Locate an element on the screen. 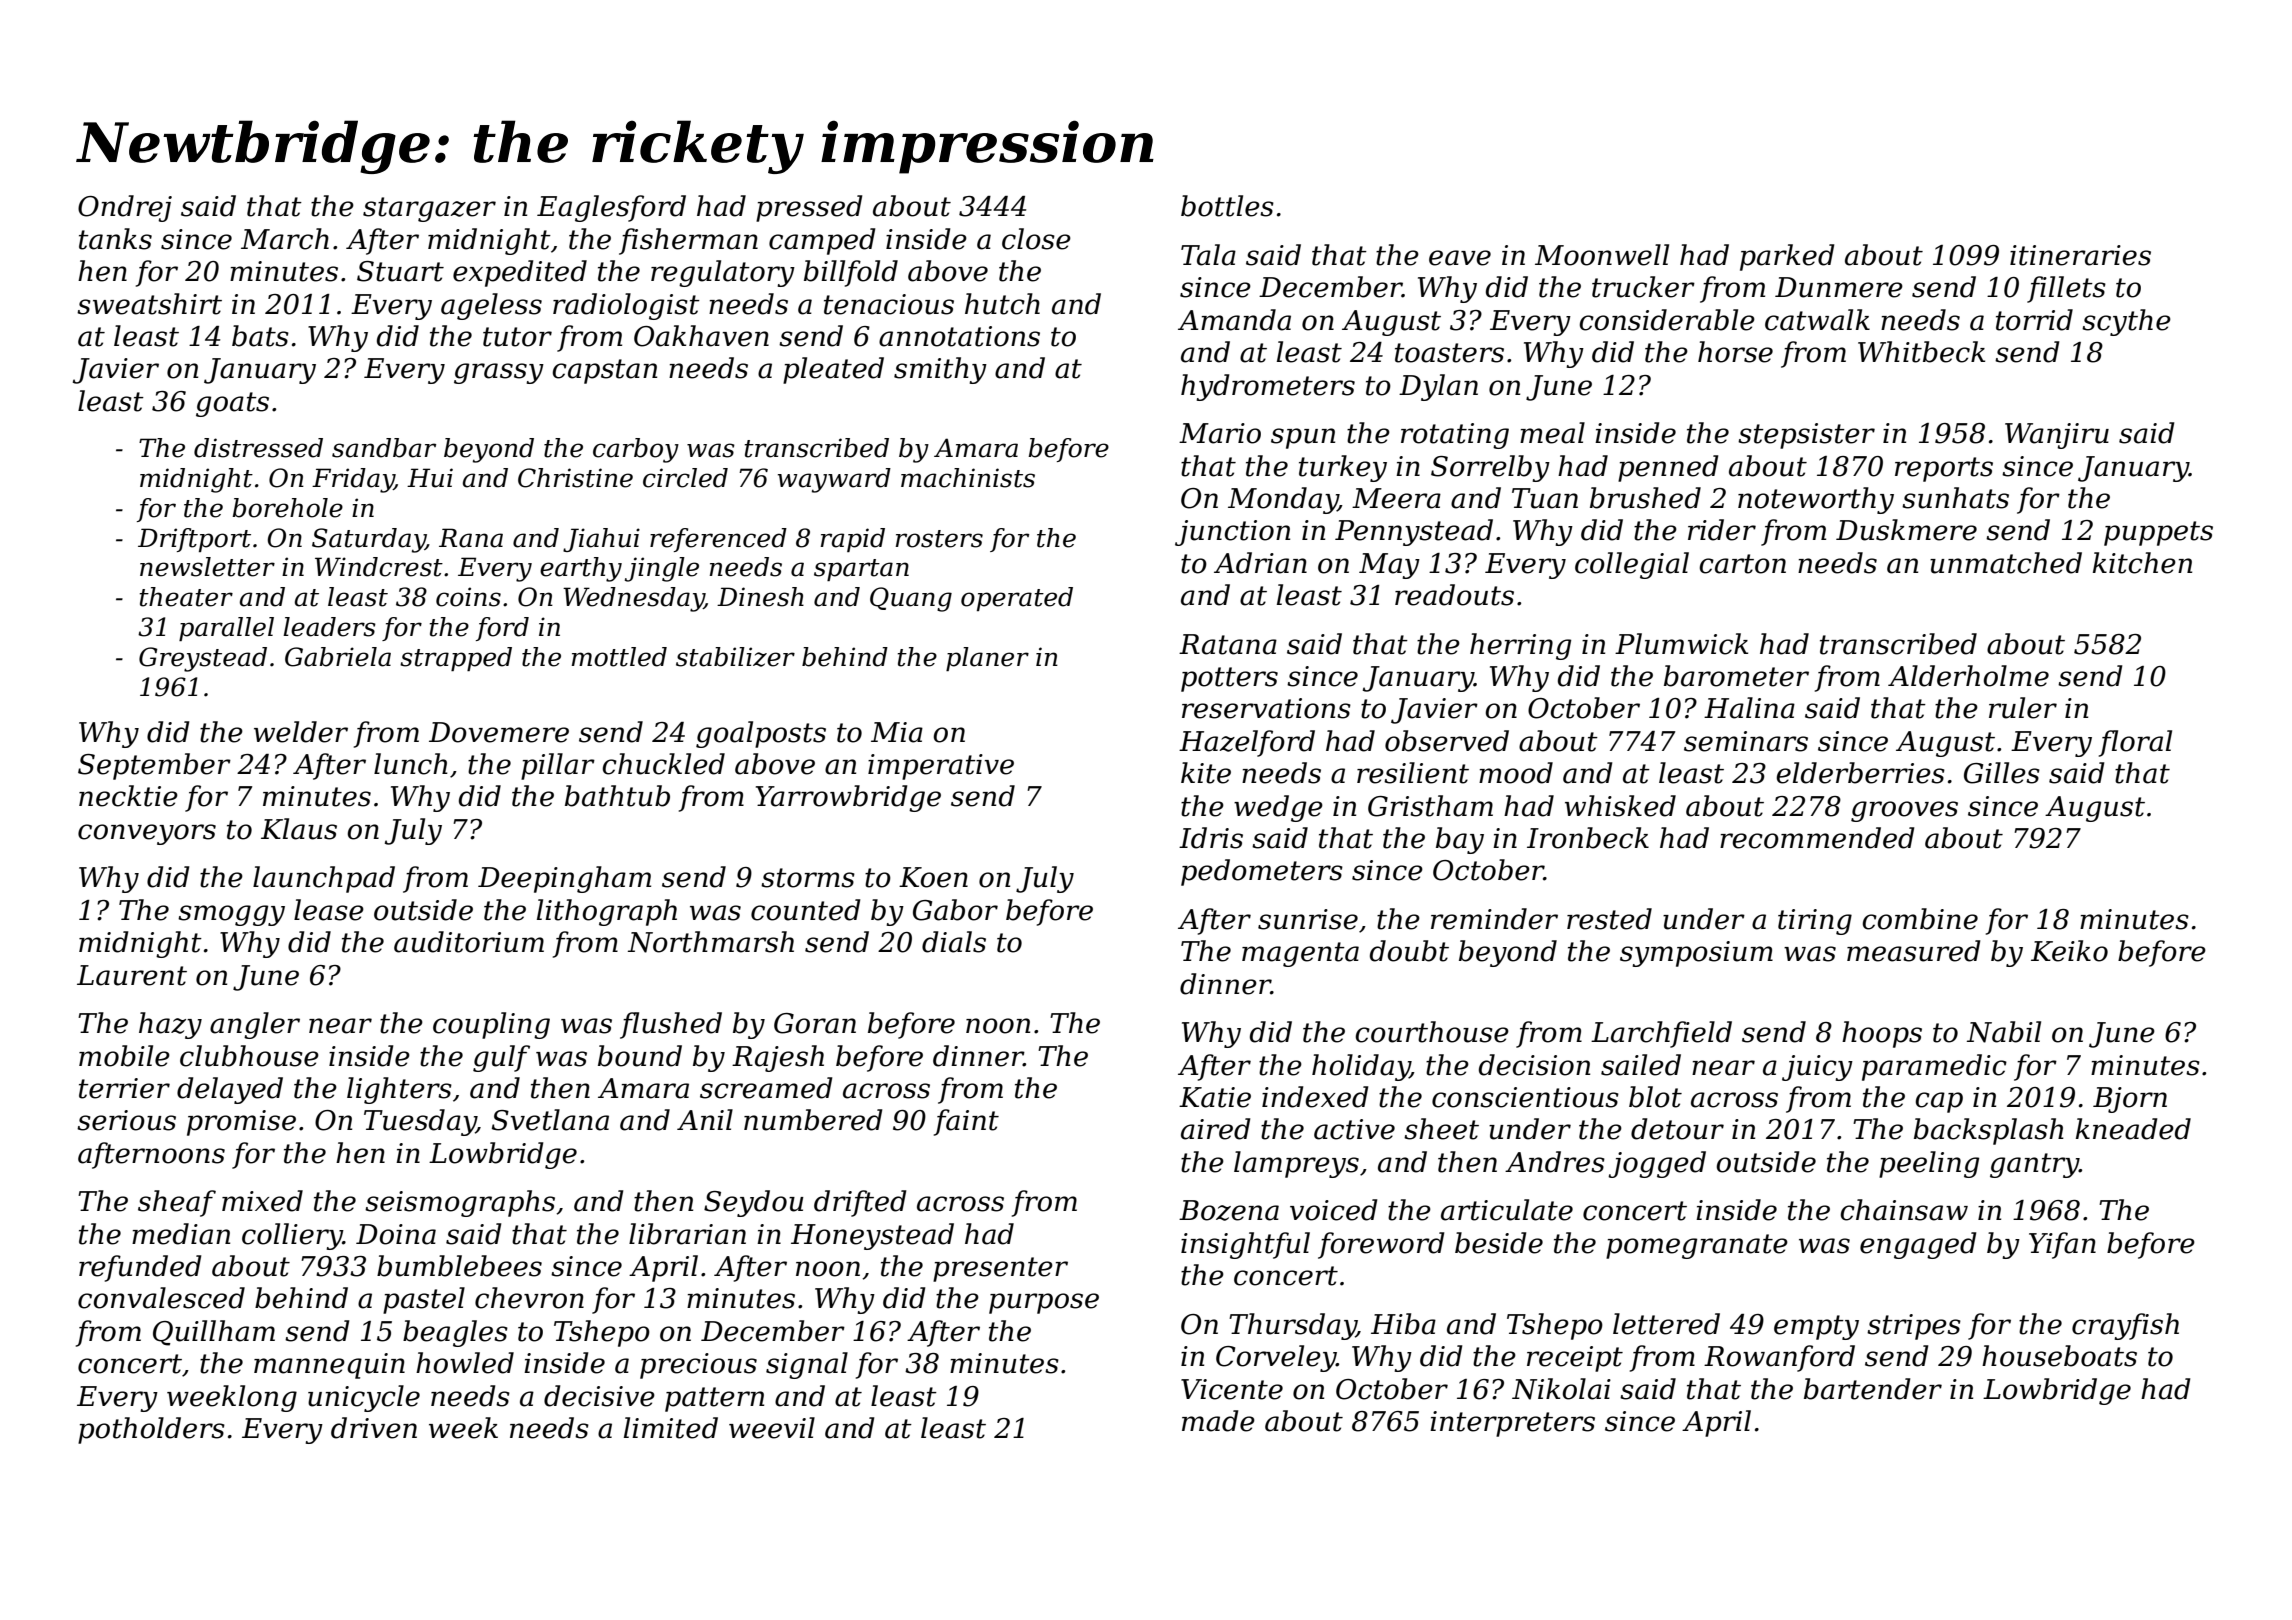  stripes is located at coordinates (1914, 1327).
